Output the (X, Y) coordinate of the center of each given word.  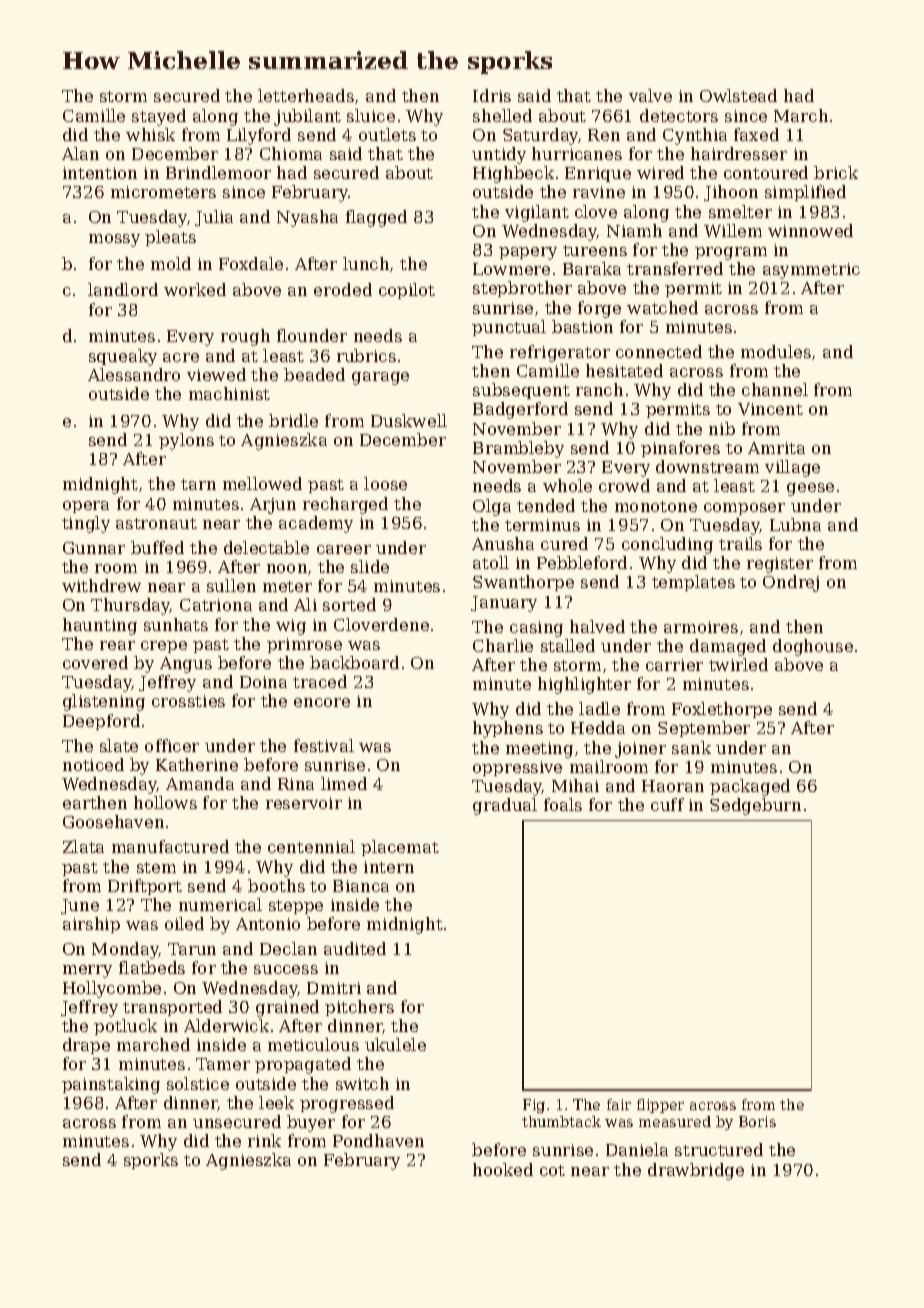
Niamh (634, 230)
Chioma (291, 153)
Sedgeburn (755, 806)
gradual (505, 806)
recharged (345, 505)
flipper (660, 1106)
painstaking (111, 1085)
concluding (667, 545)
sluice (371, 115)
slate (119, 745)
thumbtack (561, 1121)
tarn (198, 484)
